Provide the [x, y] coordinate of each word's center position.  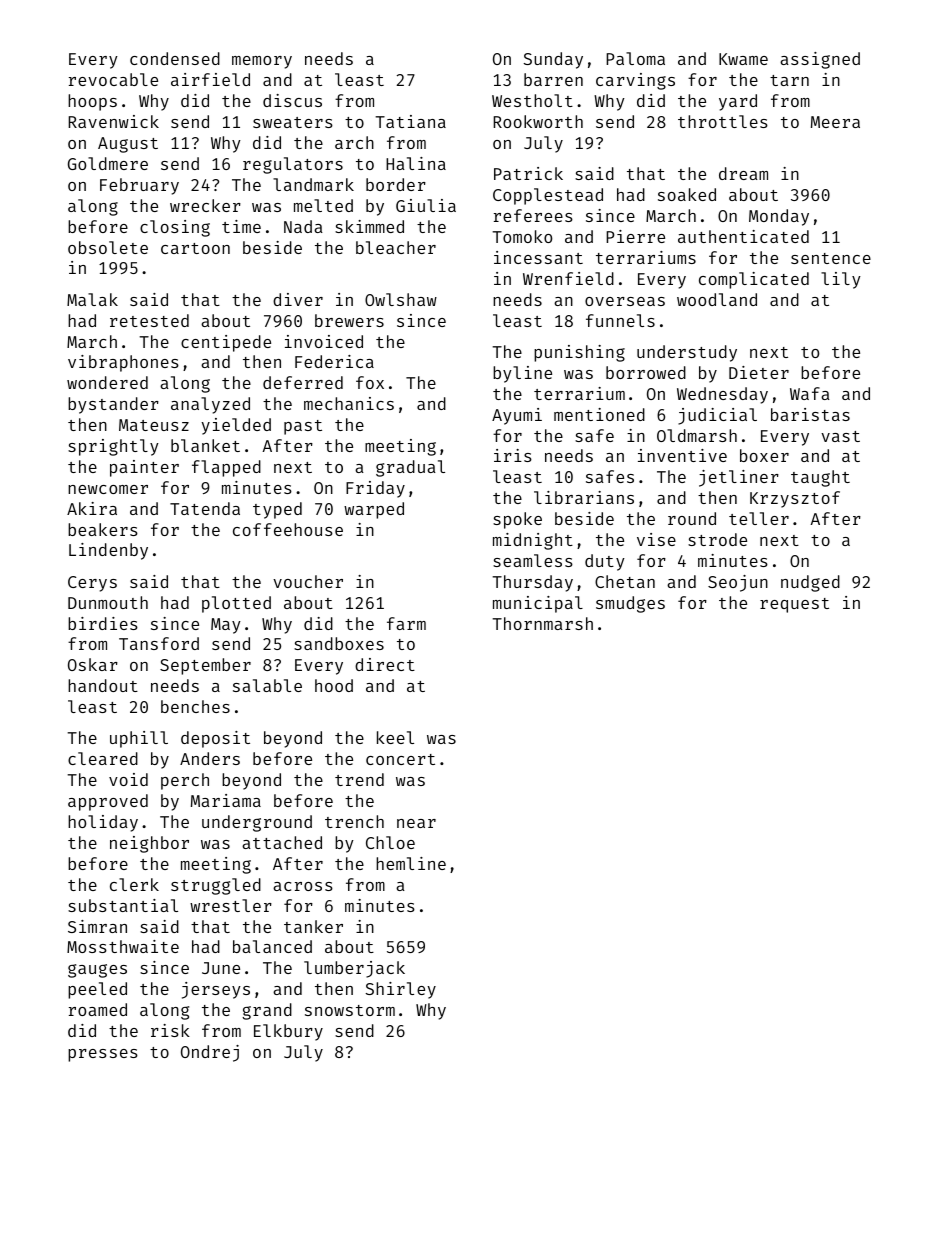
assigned [820, 60]
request [794, 605]
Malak [92, 299]
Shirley [401, 990]
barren [553, 79]
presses [103, 1055]
